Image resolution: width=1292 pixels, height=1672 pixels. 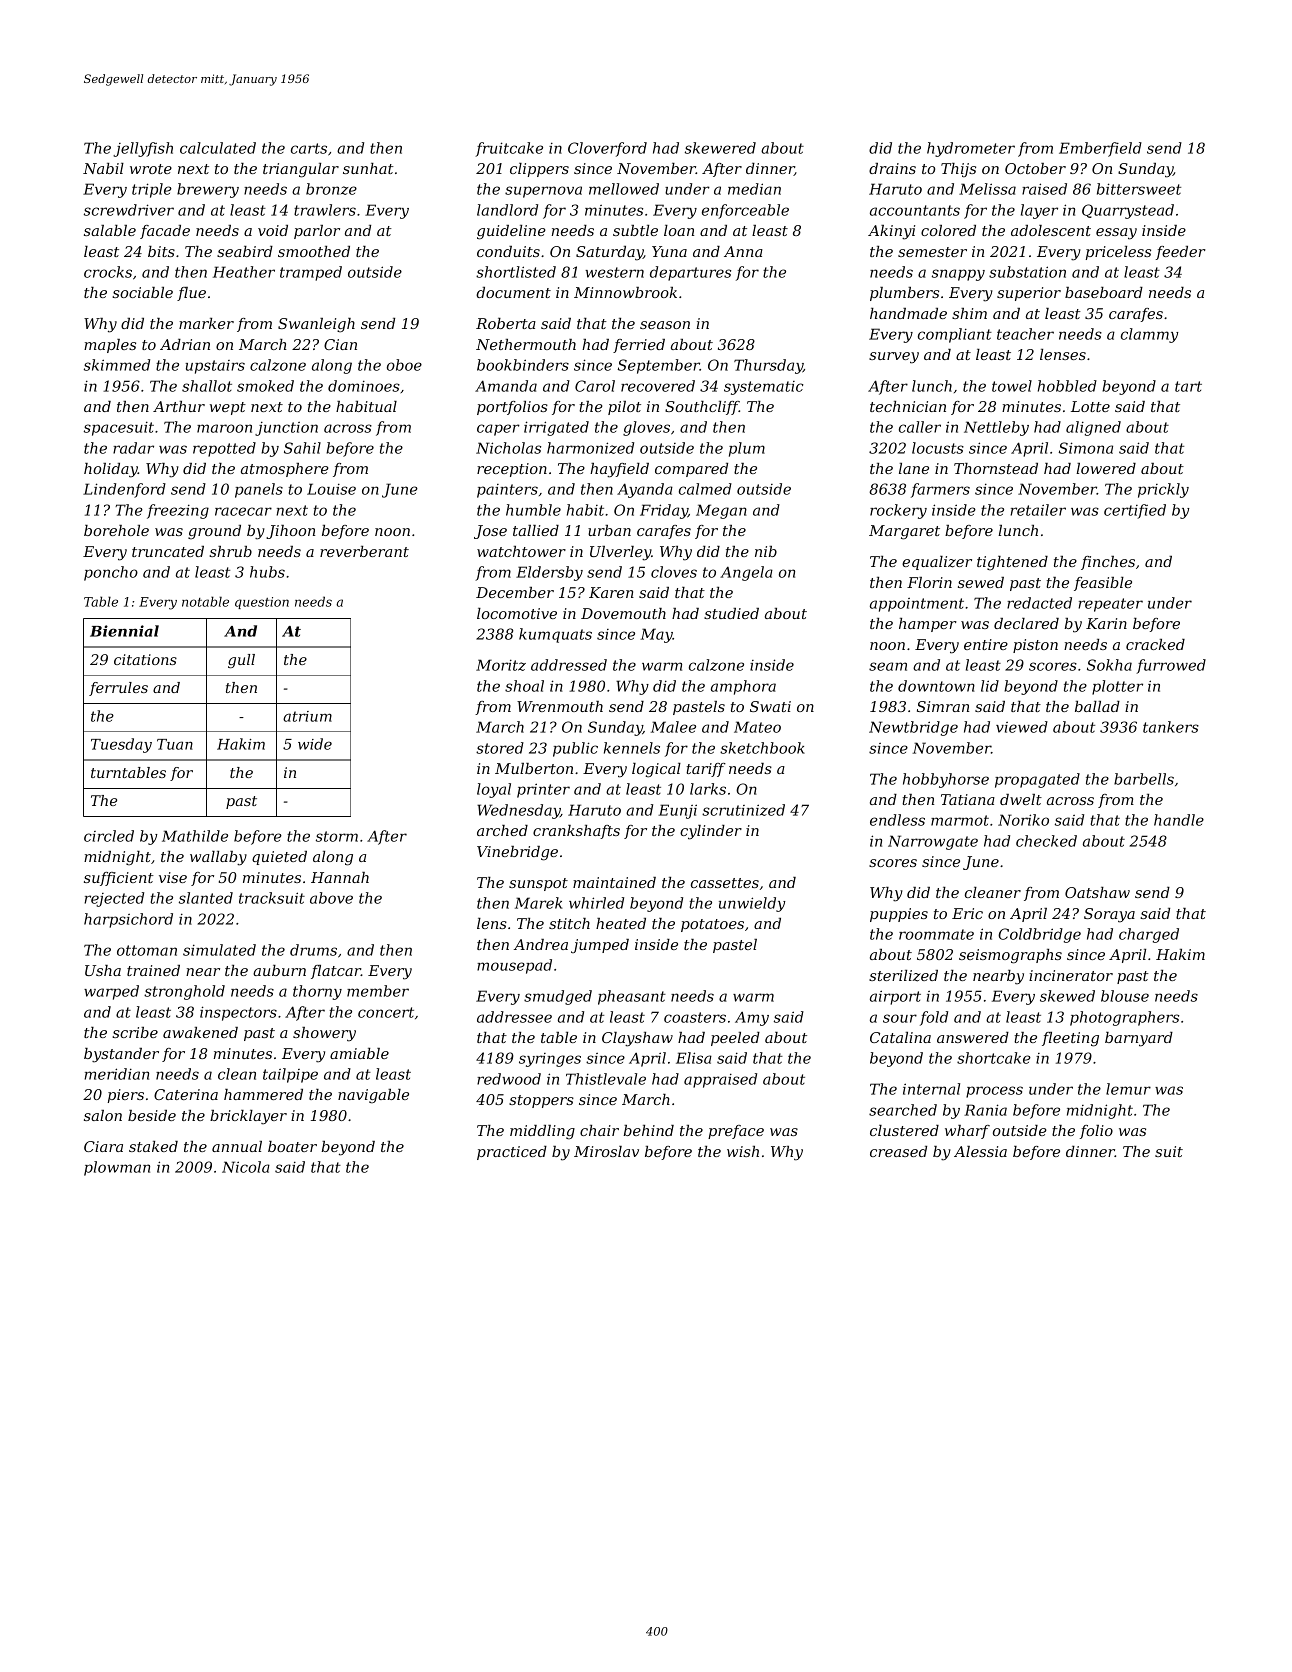 I want to click on preface, so click(x=736, y=1132).
